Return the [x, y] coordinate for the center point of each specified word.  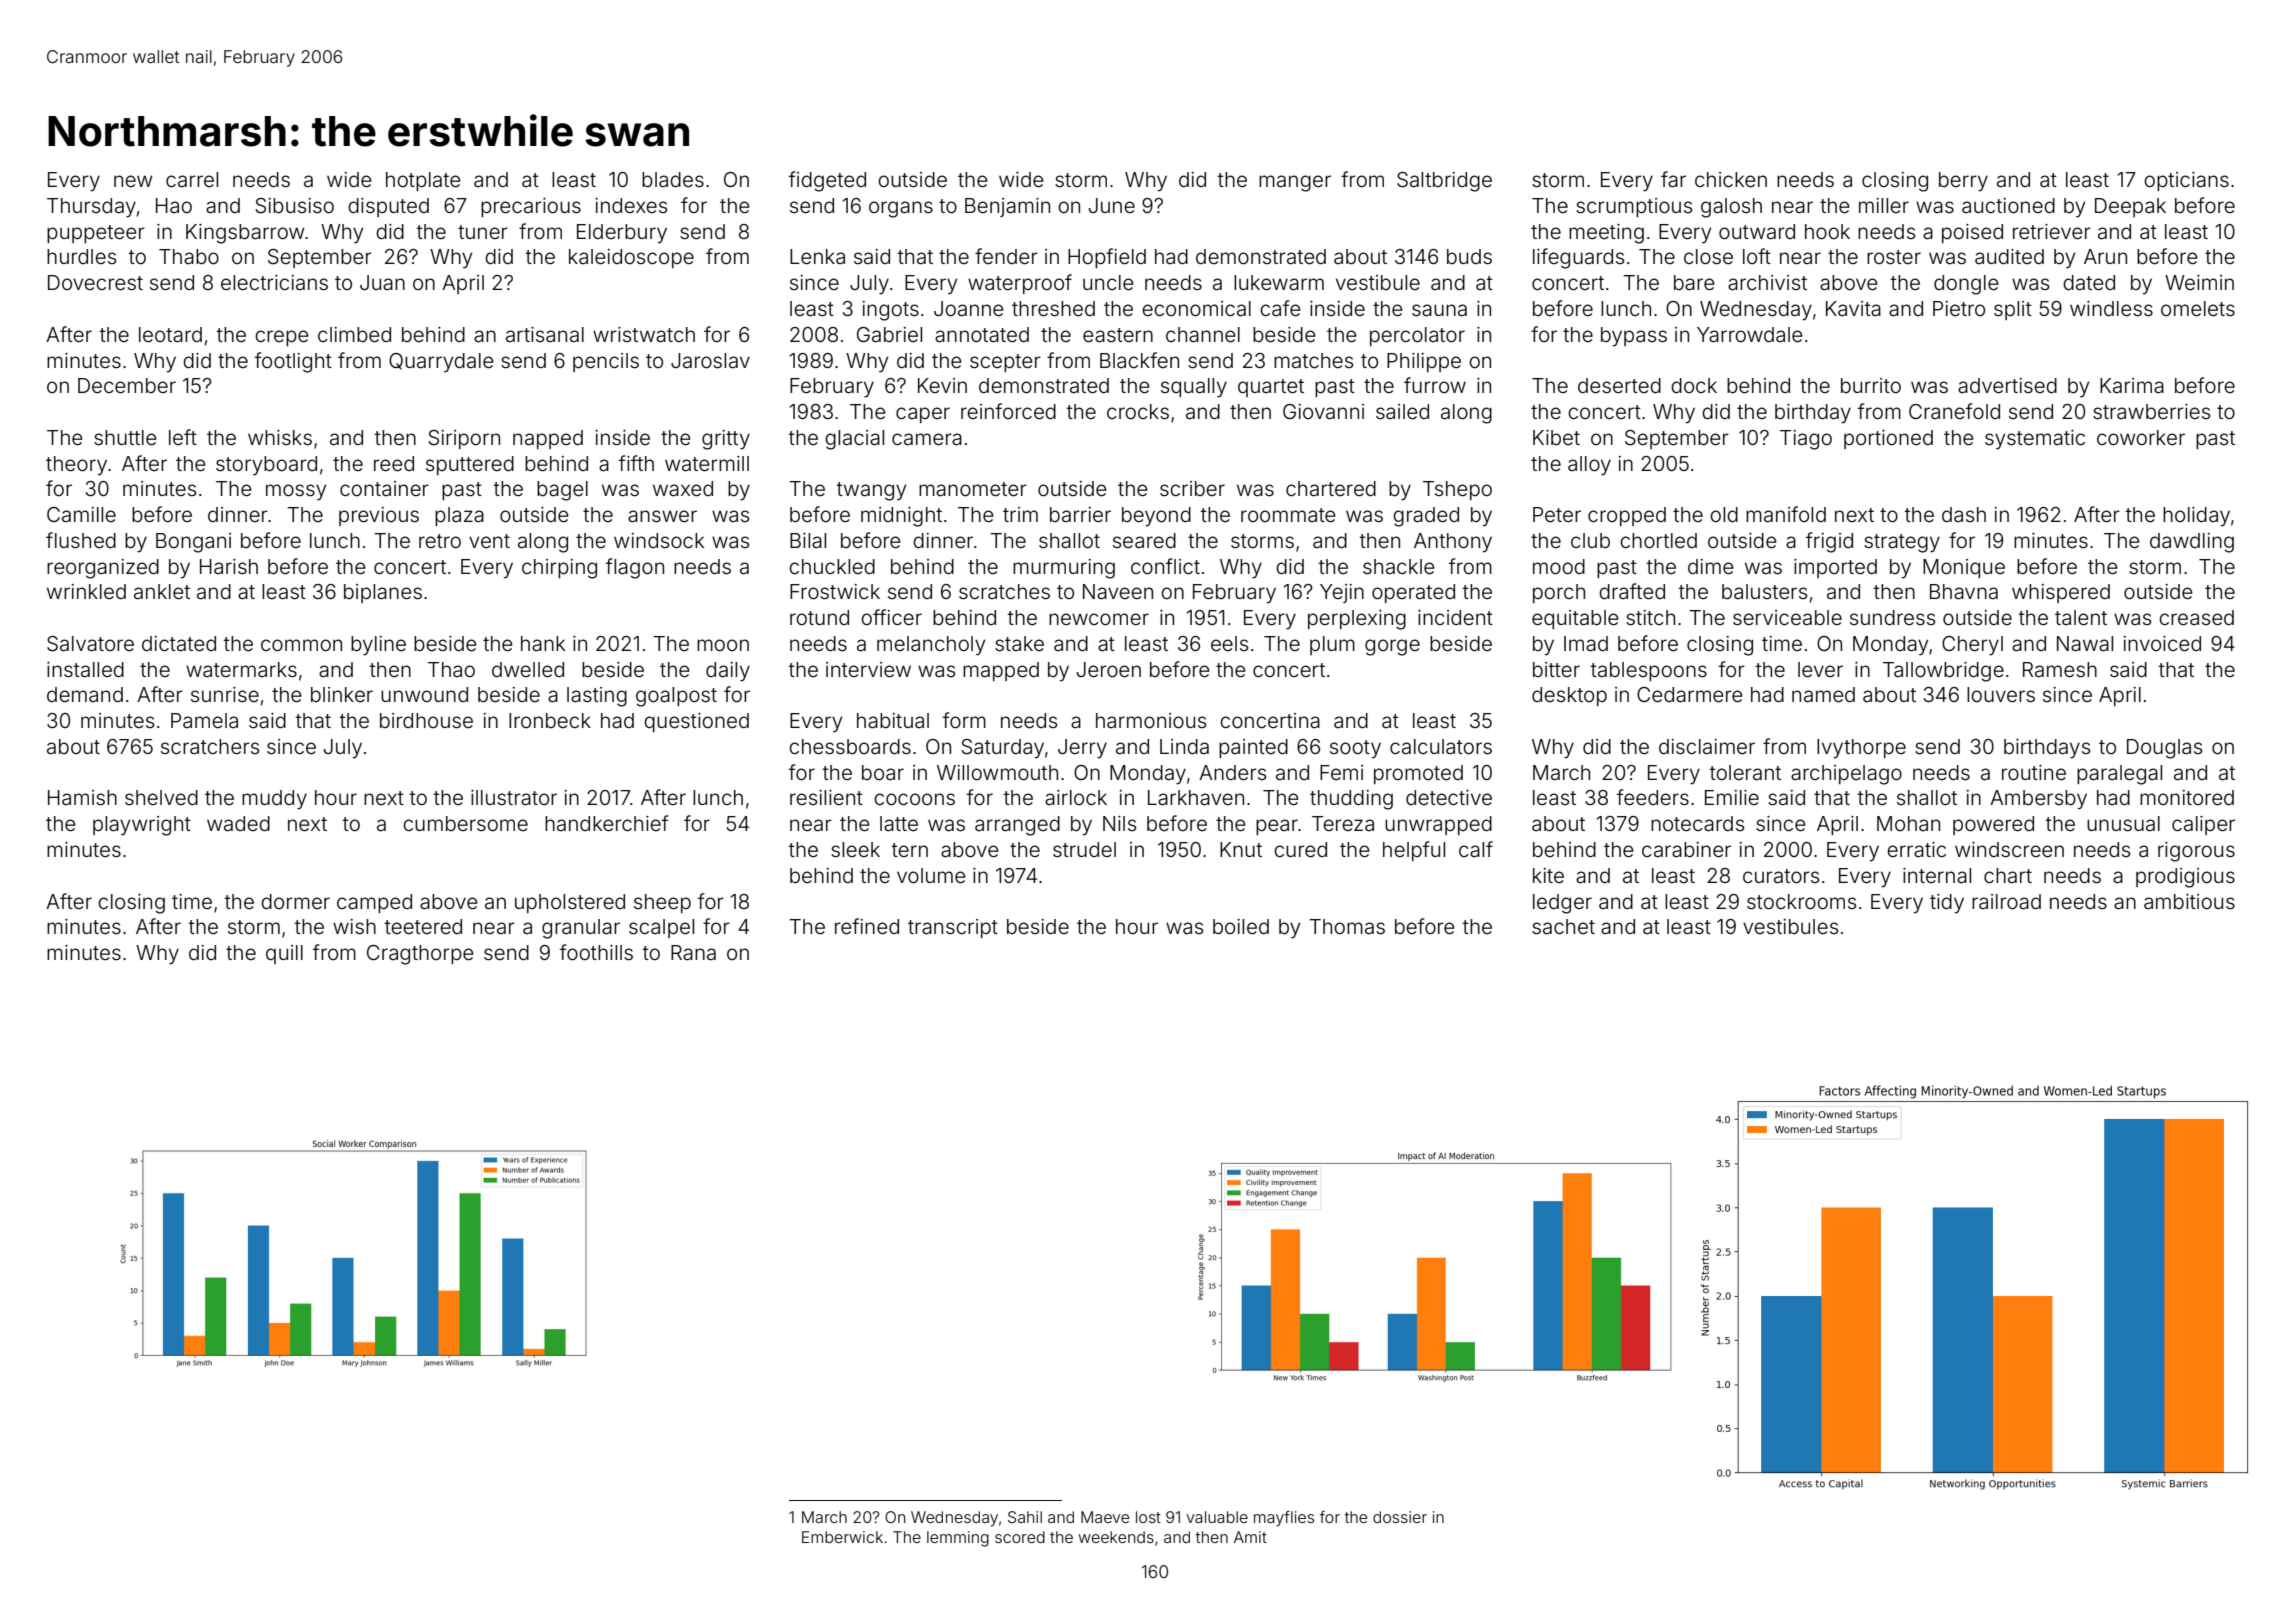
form [964, 720]
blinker [342, 694]
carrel [192, 179]
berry [1963, 182]
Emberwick [842, 1537]
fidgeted [827, 181]
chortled [1658, 540]
